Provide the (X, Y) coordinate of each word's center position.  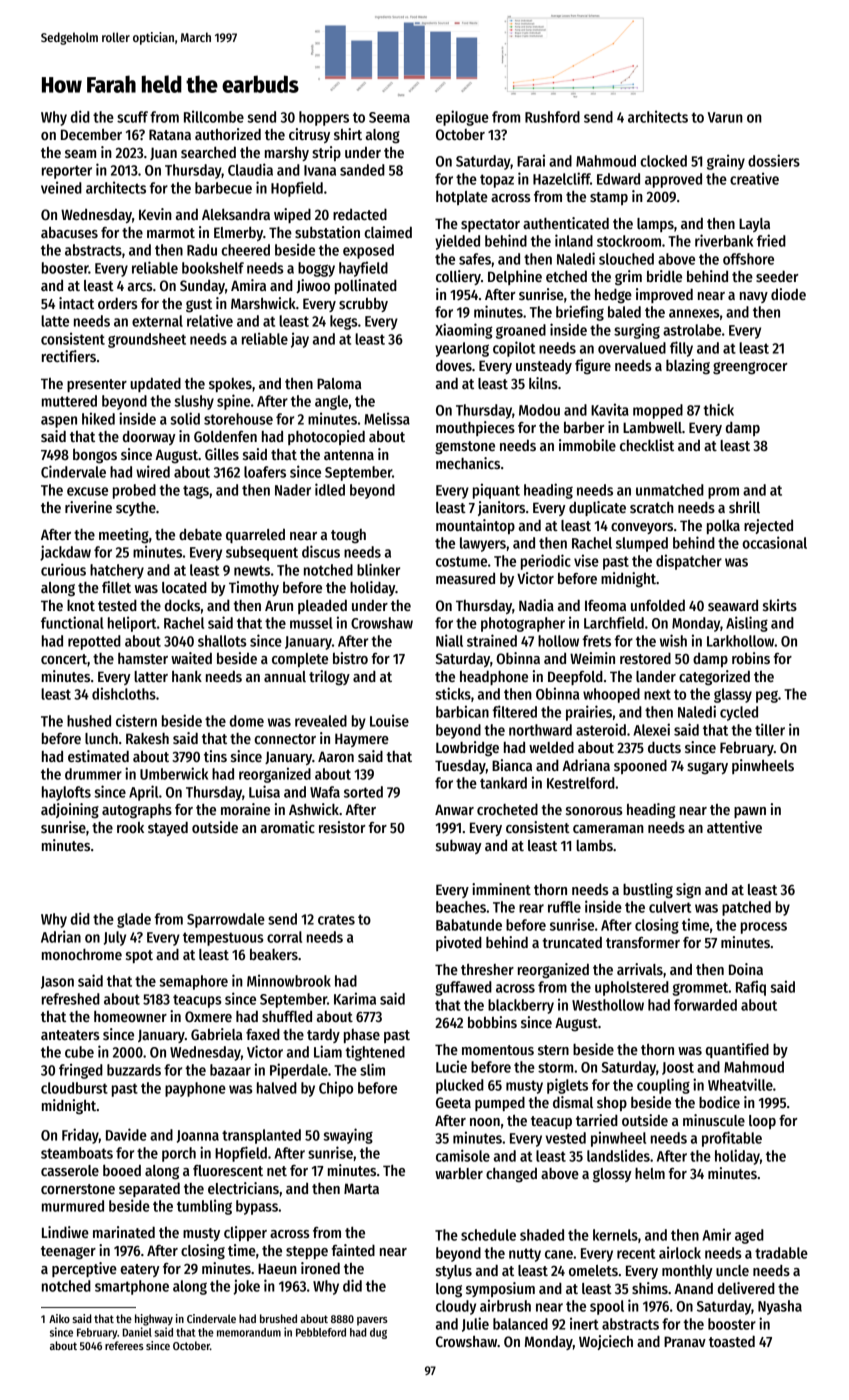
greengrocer (750, 368)
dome (247, 721)
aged (749, 1236)
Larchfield (614, 622)
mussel (311, 623)
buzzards (134, 1070)
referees (124, 1345)
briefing (580, 313)
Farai (531, 160)
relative (210, 320)
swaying (348, 1136)
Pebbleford (321, 1332)
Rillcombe (214, 116)
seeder (777, 276)
